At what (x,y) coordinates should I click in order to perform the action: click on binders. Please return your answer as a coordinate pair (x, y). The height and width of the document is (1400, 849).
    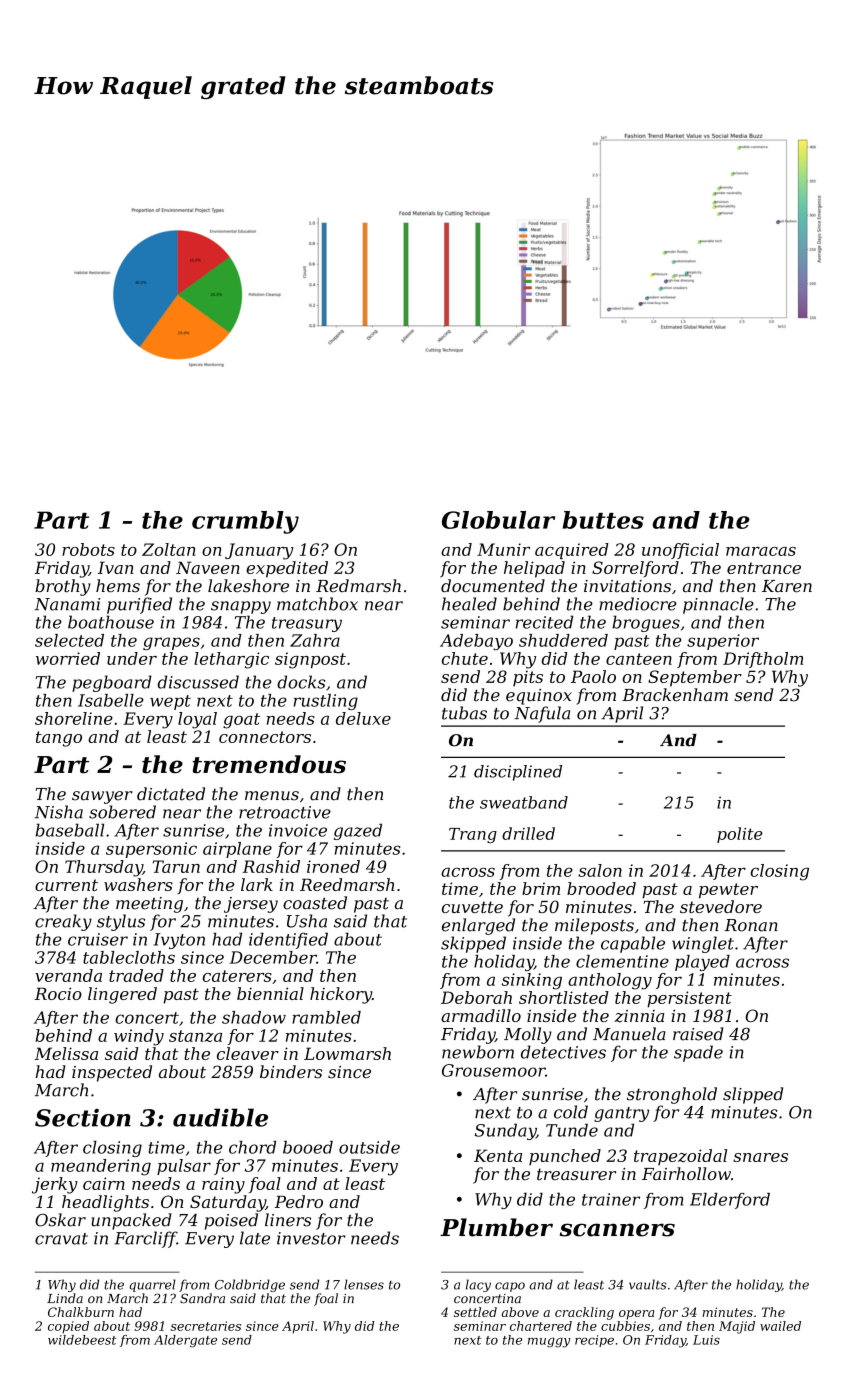
    Looking at the image, I should click on (291, 1072).
